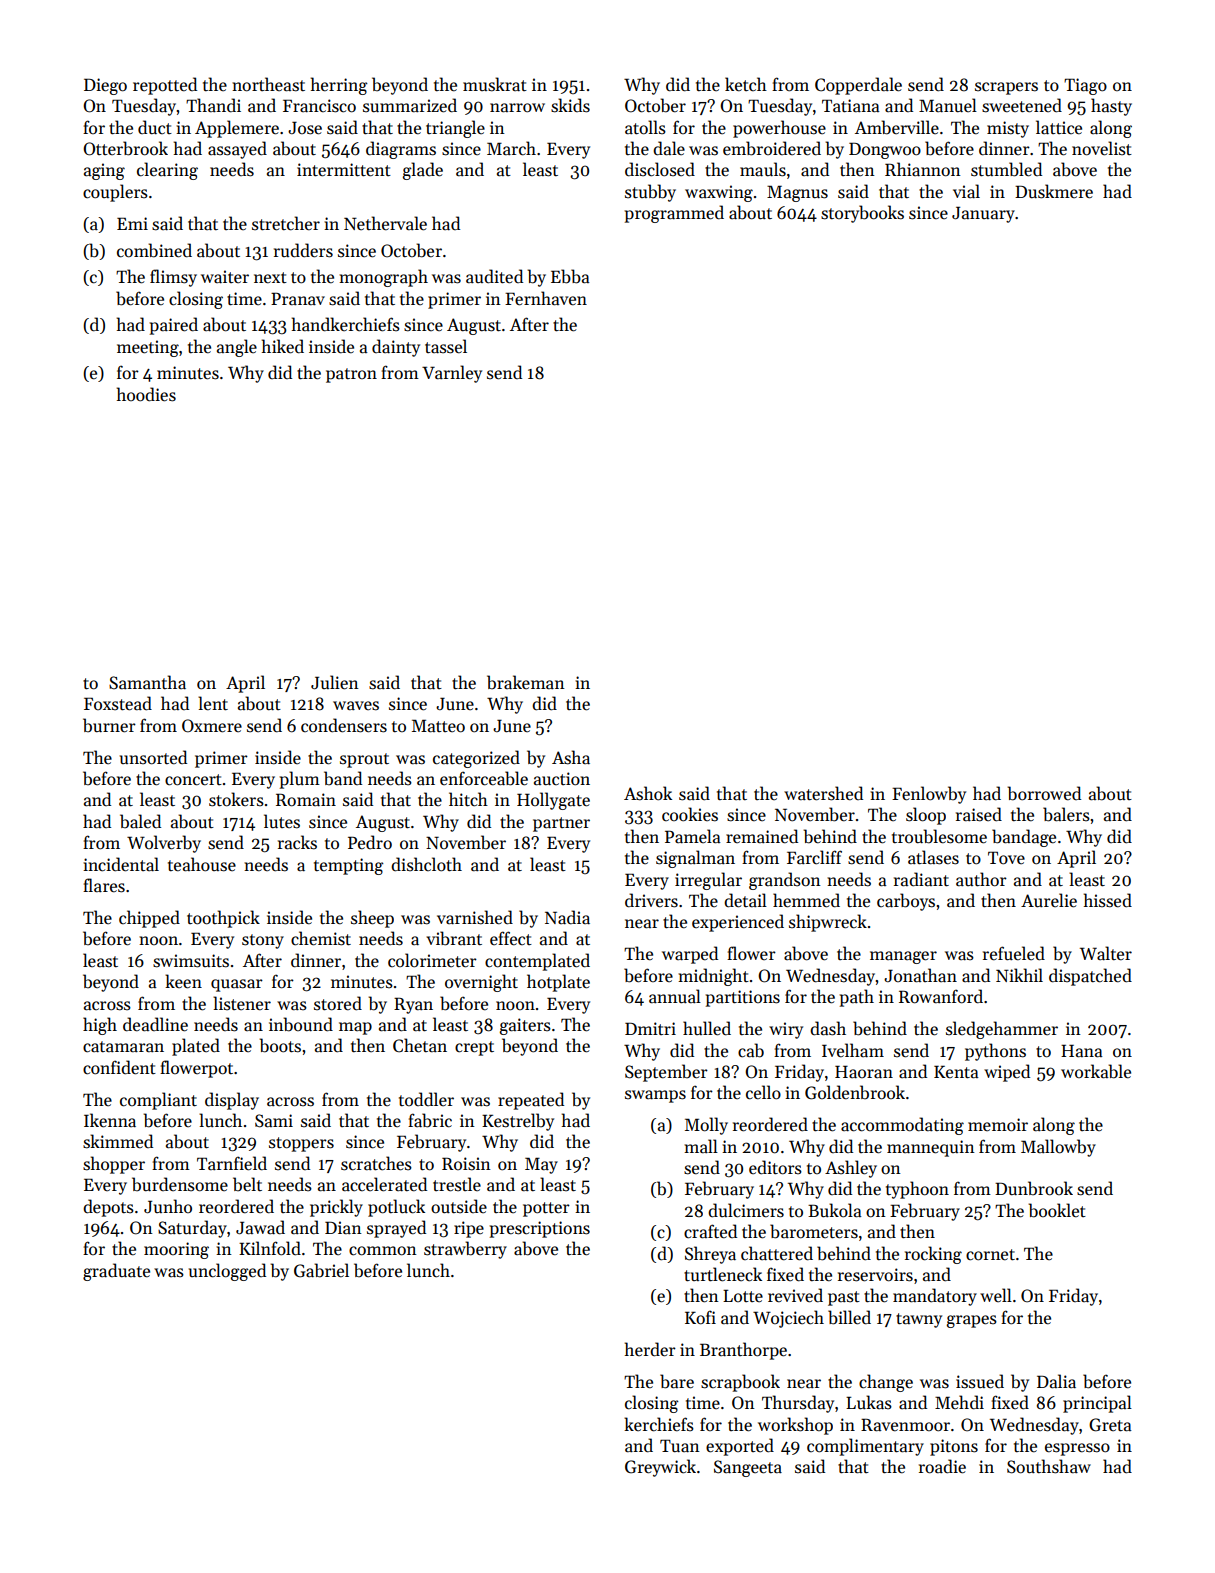 The image size is (1215, 1573). Describe the element at coordinates (227, 1272) in the screenshot. I see `unclogged` at that location.
